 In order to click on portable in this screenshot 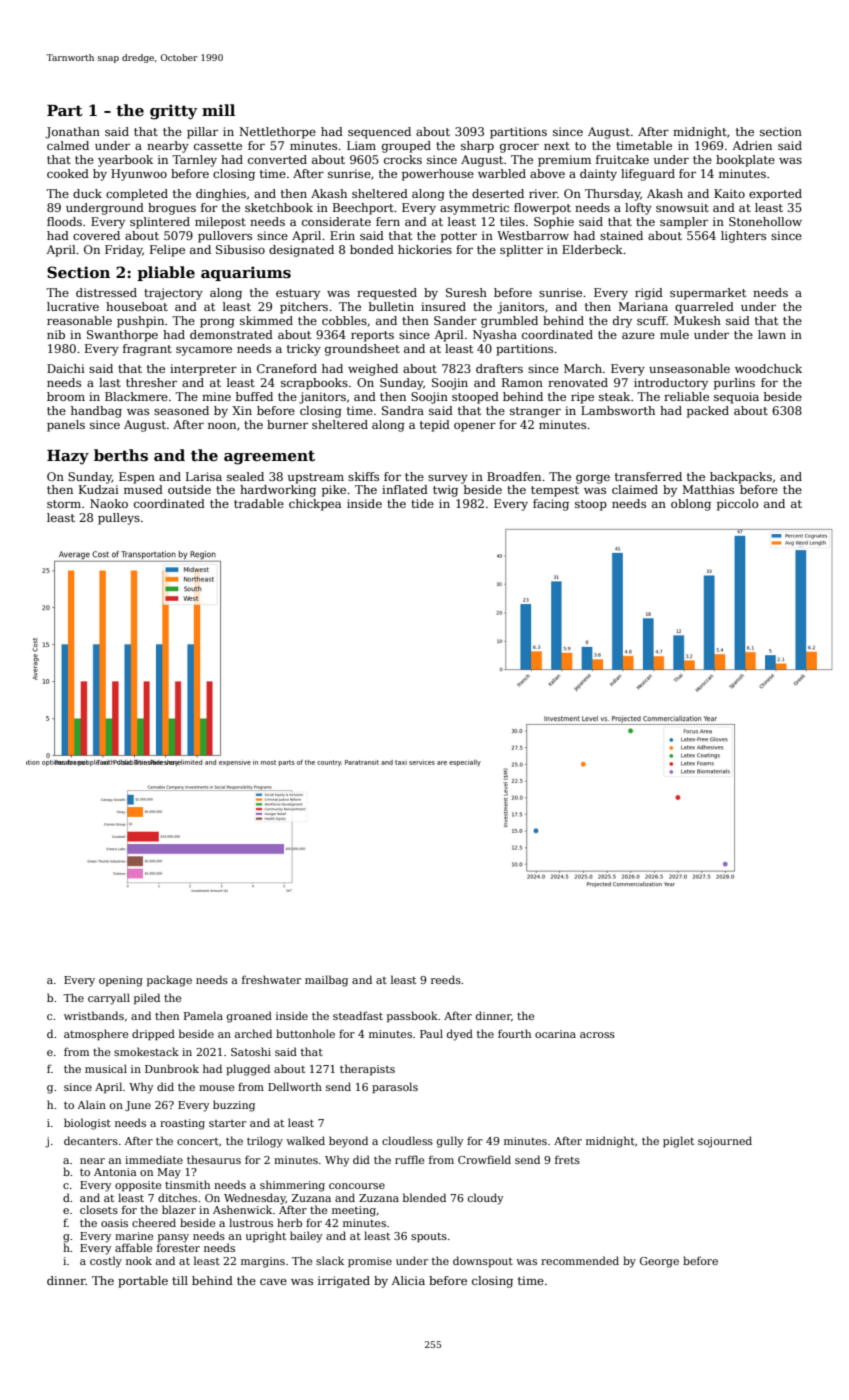, I will do `click(143, 1282)`.
